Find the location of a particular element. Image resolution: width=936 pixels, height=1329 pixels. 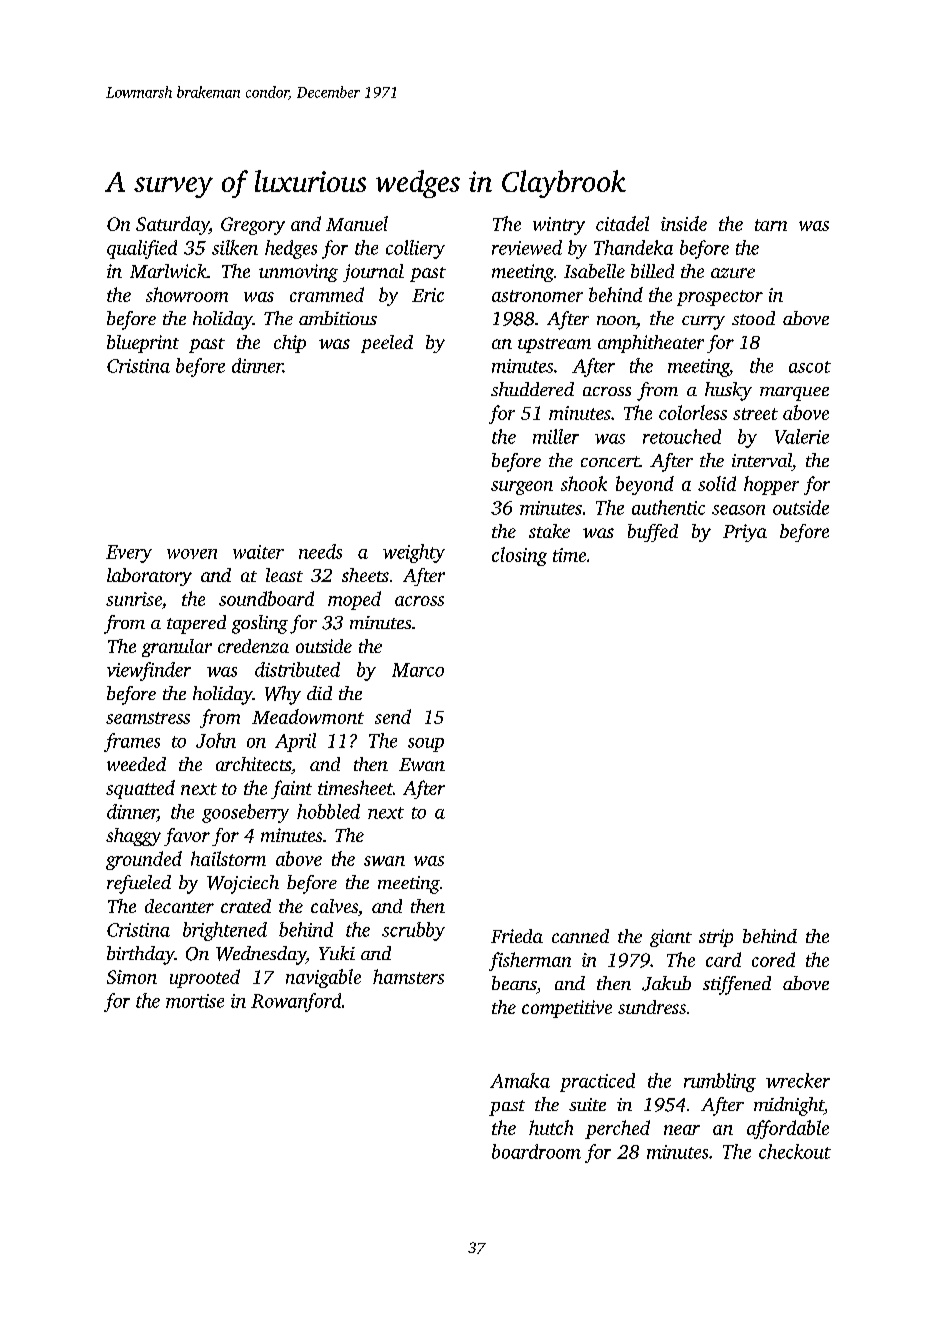

needs is located at coordinates (320, 551).
